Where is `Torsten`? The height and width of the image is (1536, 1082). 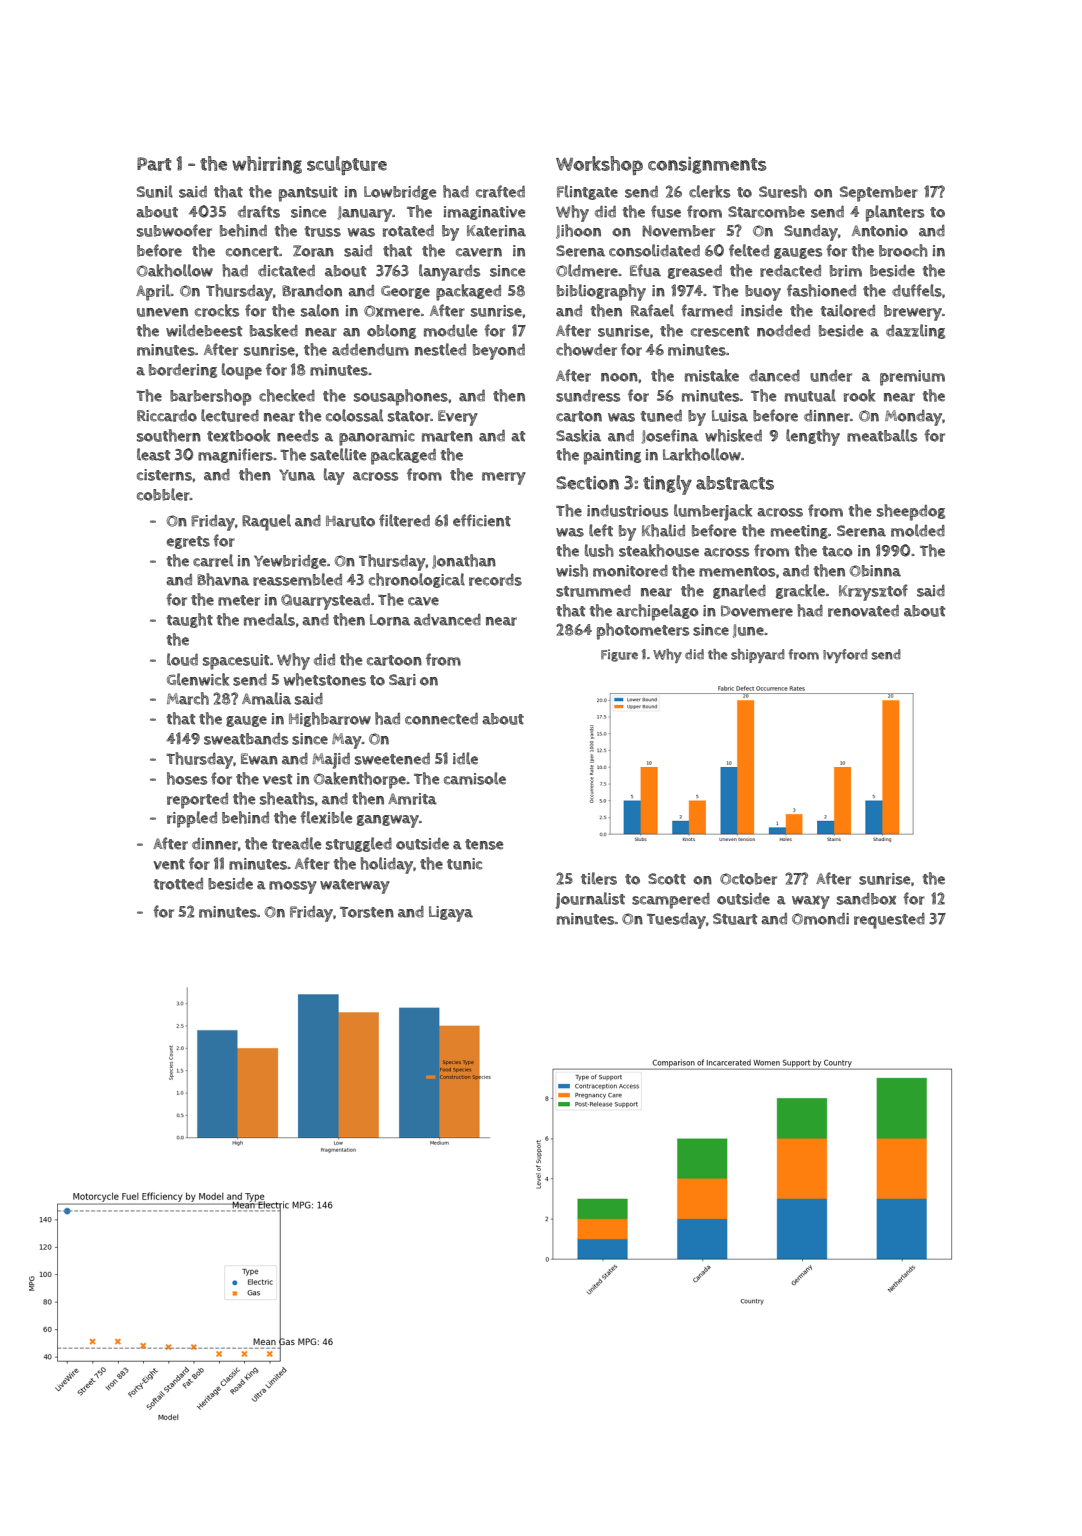
Torsten is located at coordinates (367, 912).
